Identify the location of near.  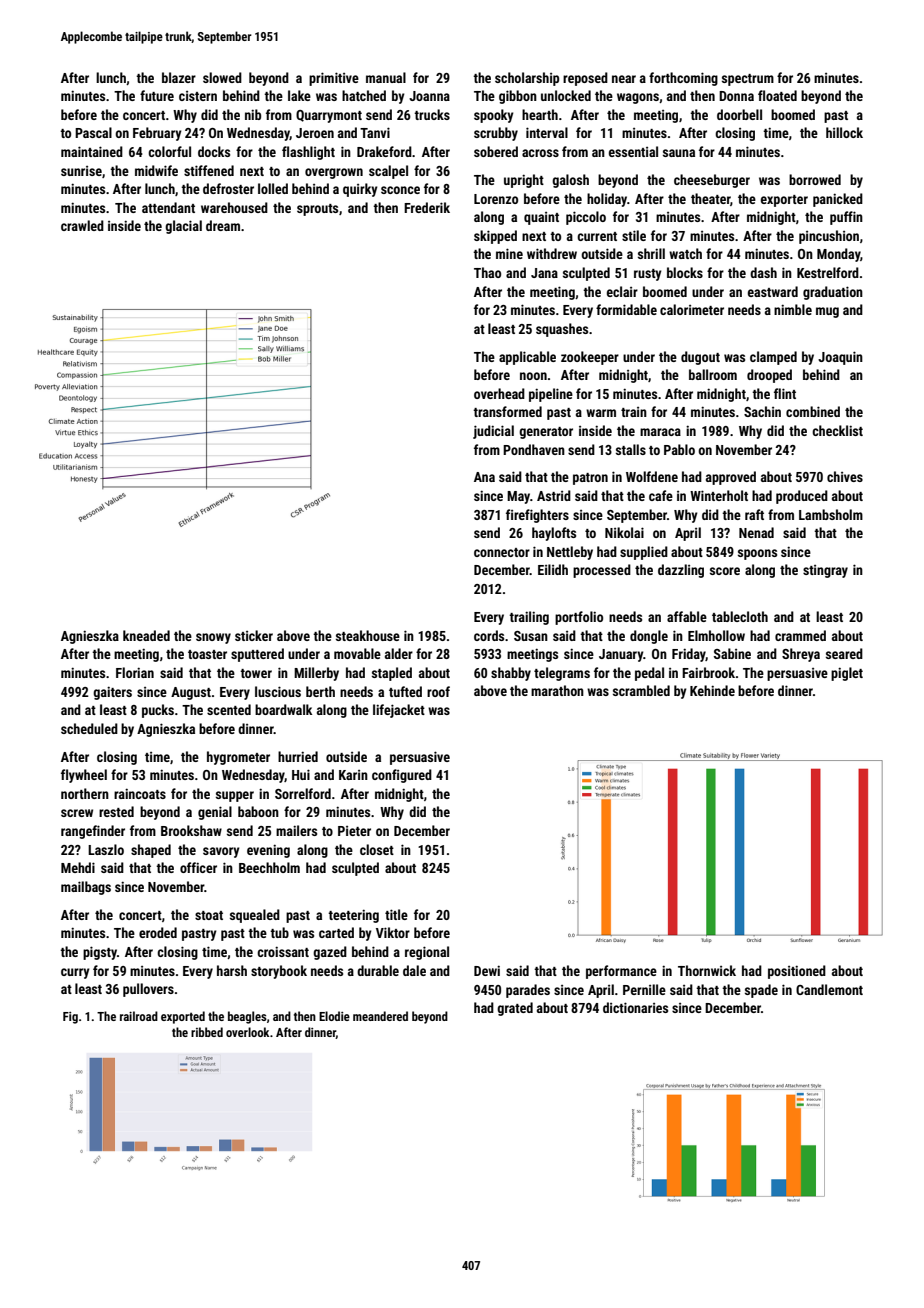
(624, 79).
